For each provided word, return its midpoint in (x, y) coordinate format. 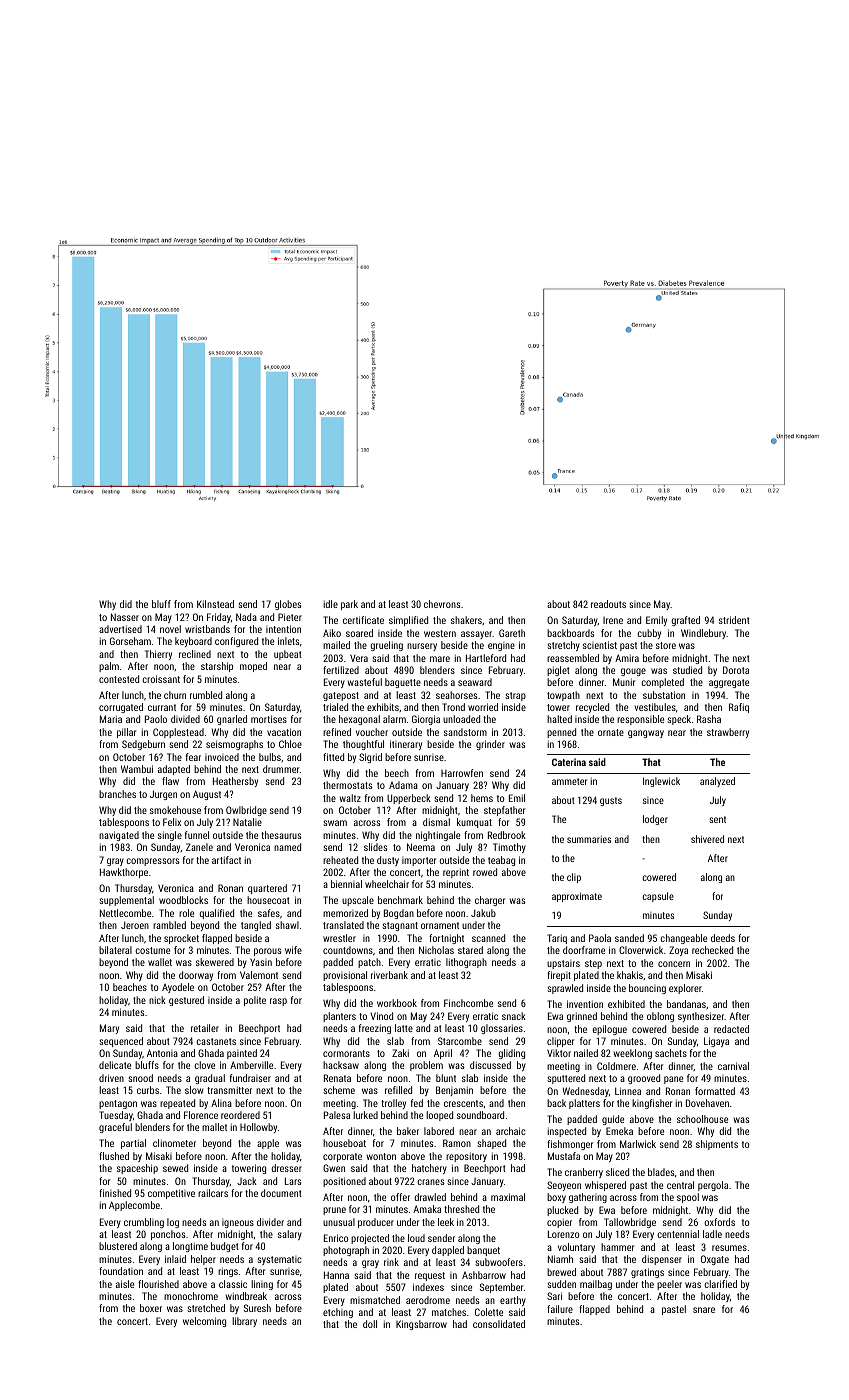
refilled (398, 1090)
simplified (408, 621)
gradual (210, 1079)
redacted (731, 1029)
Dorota (736, 670)
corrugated (121, 708)
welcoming (204, 1322)
